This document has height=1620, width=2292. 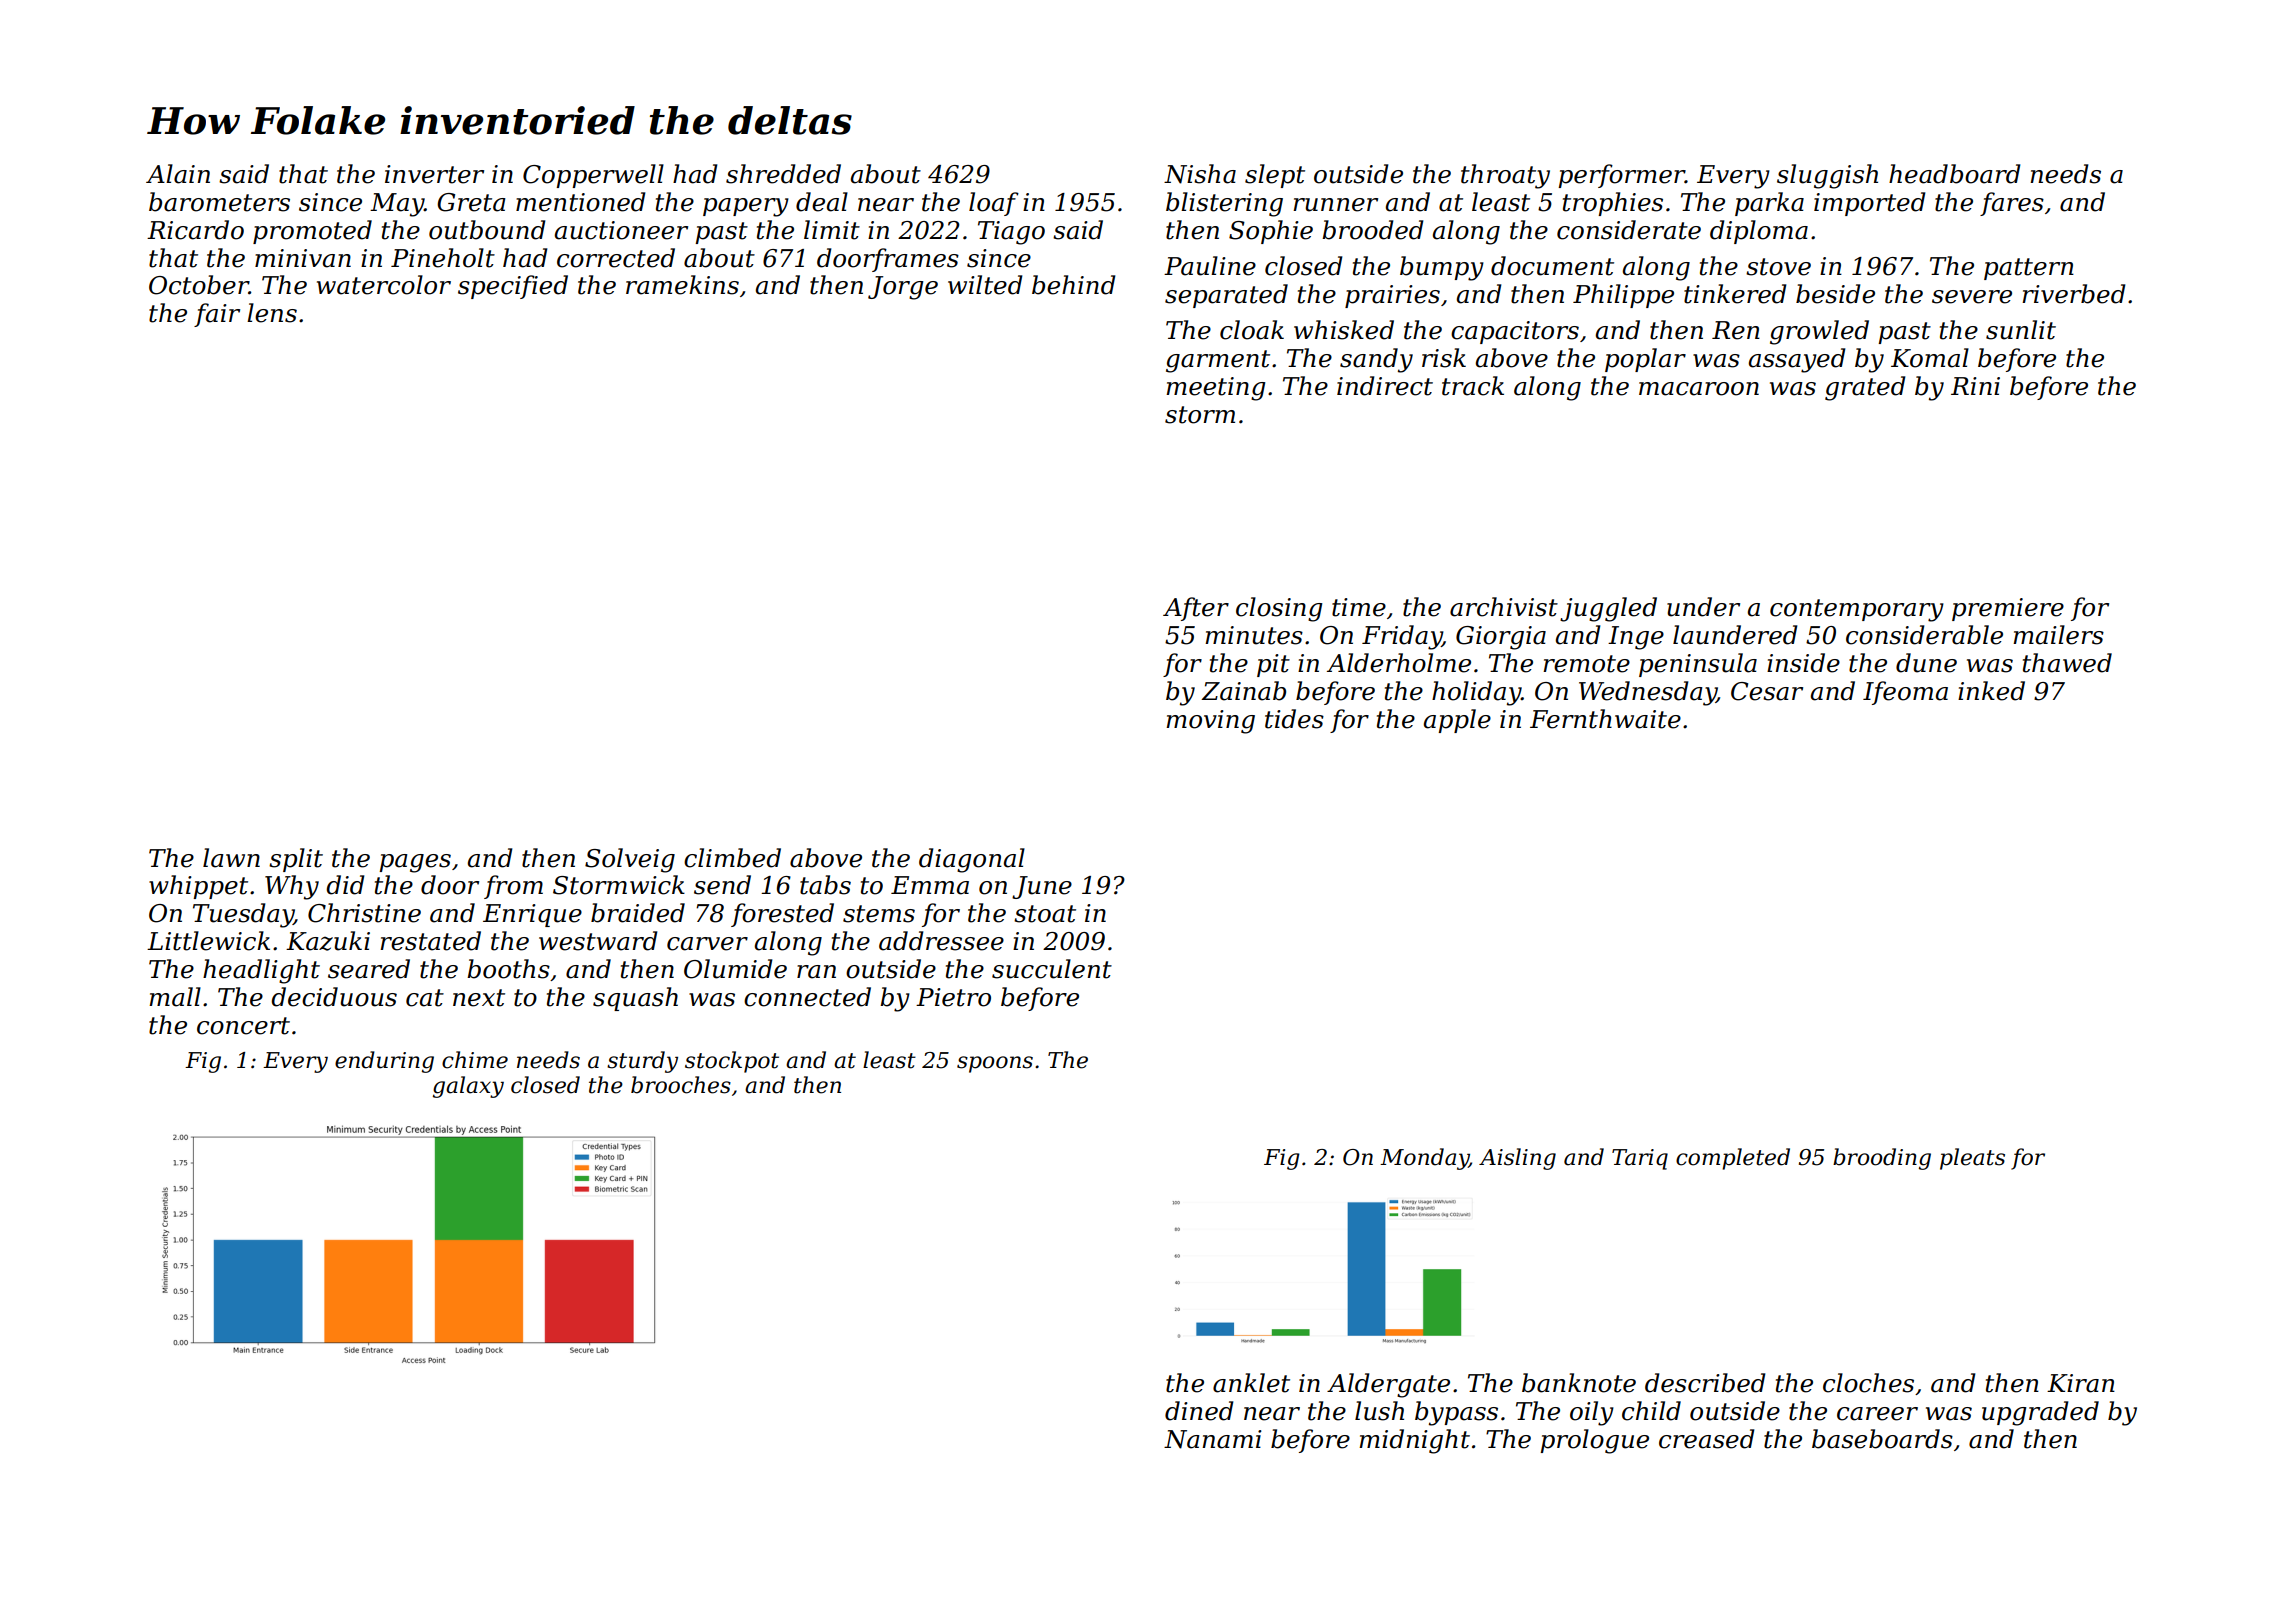 What do you see at coordinates (972, 860) in the document?
I see `diagonal` at bounding box center [972, 860].
